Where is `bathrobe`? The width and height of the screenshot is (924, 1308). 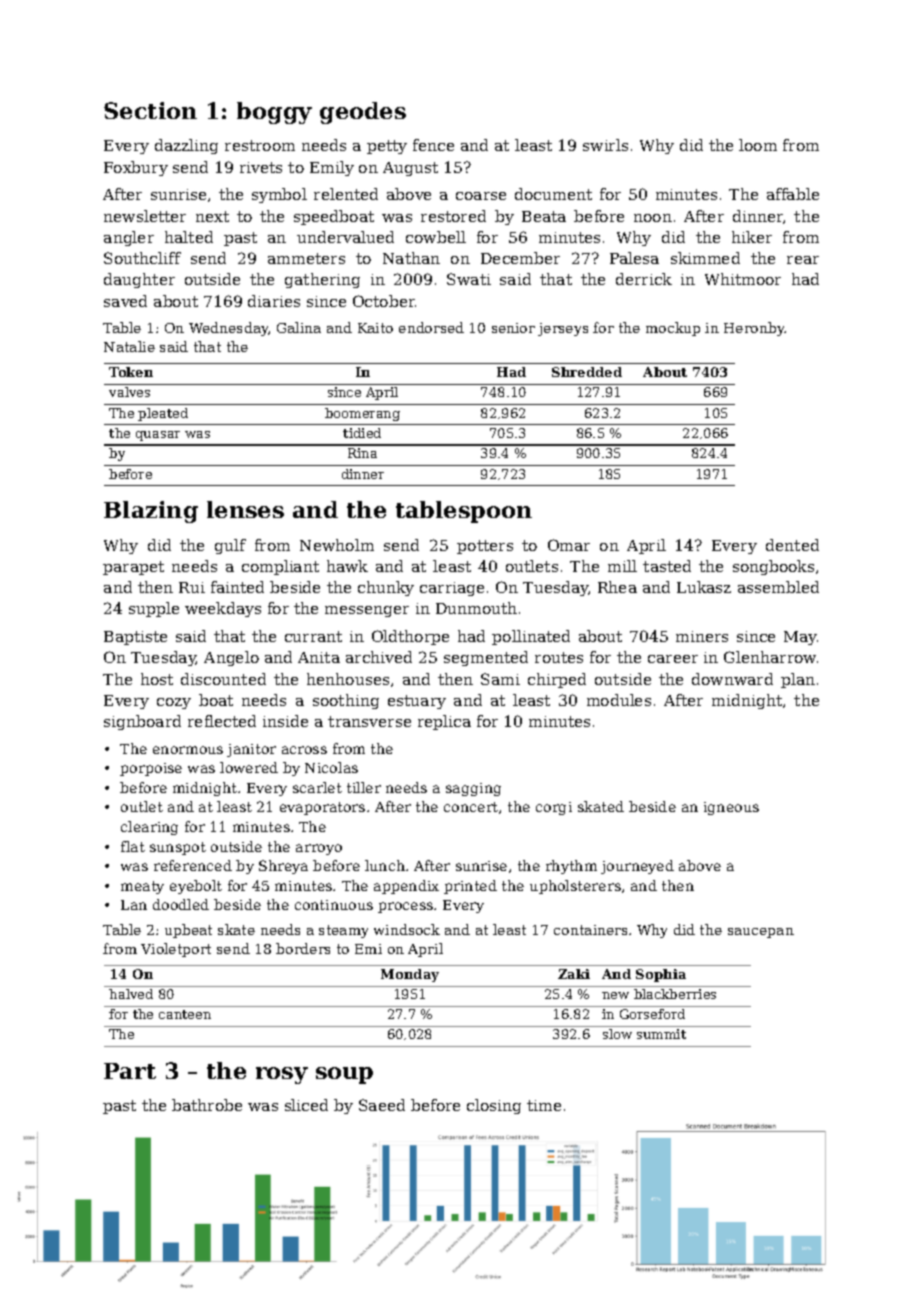 bathrobe is located at coordinates (207, 1105).
